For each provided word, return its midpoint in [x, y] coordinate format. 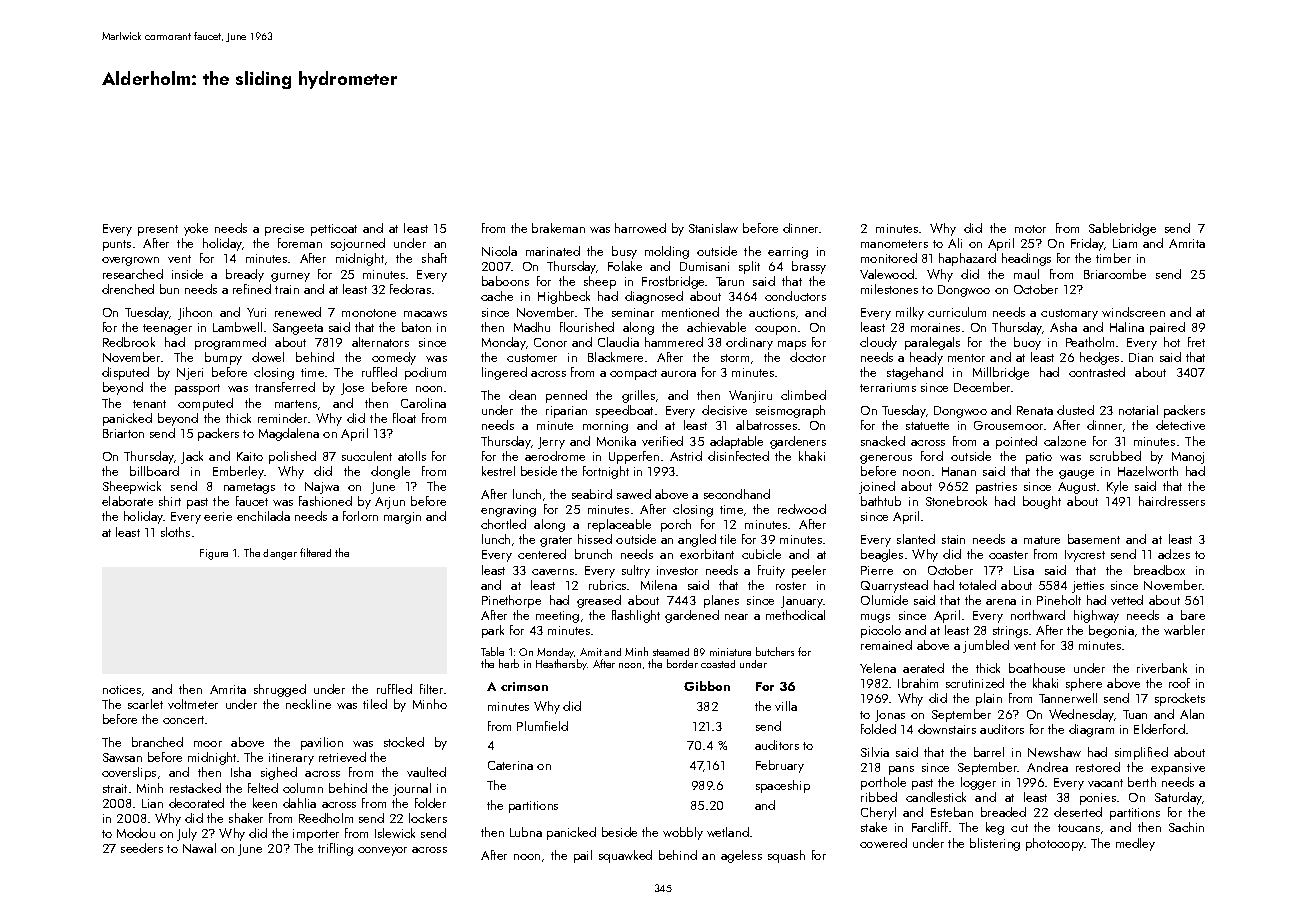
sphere [1084, 684]
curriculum [957, 312]
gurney [290, 277]
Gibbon [707, 686]
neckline [308, 704]
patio [1039, 458]
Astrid [686, 456]
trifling [335, 849]
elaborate [127, 501]
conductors [795, 296]
